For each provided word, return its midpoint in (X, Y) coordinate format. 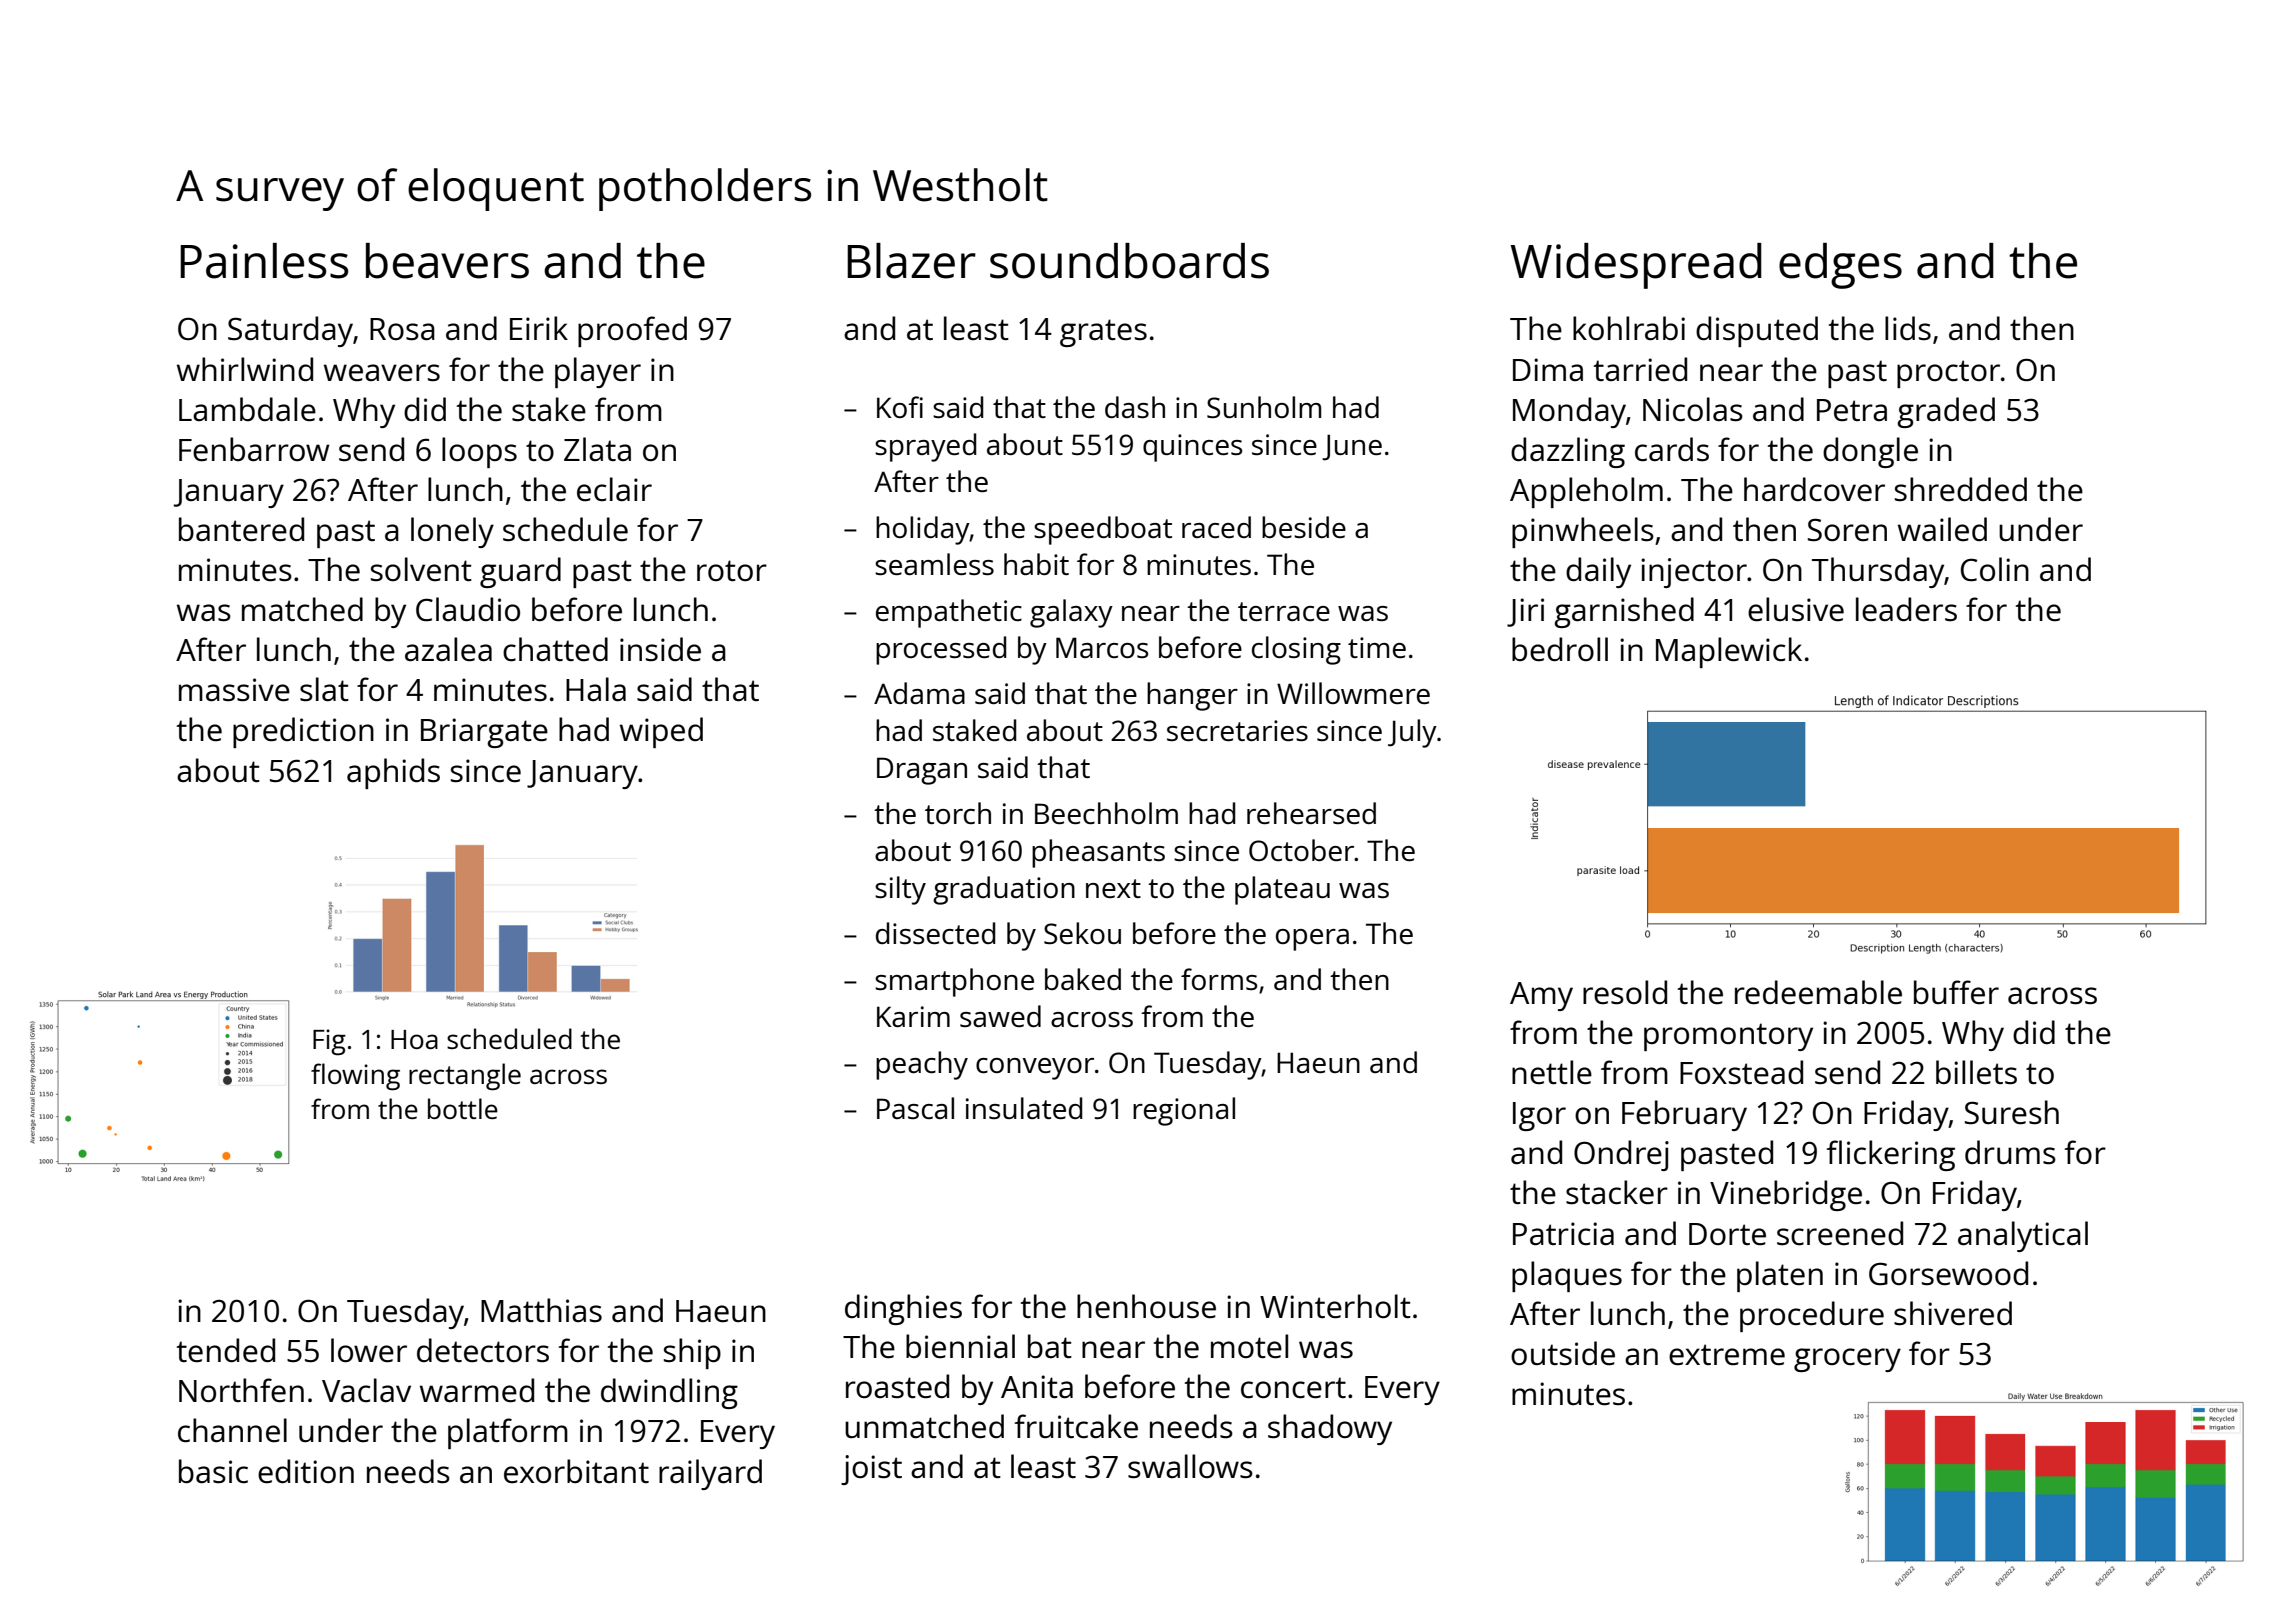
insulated (1024, 1108)
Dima (1548, 369)
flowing (355, 1077)
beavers (447, 261)
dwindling (669, 1393)
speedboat (1103, 530)
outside (1563, 1353)
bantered (241, 529)
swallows (1190, 1466)
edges (1840, 266)
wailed (1942, 529)
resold (1625, 992)
